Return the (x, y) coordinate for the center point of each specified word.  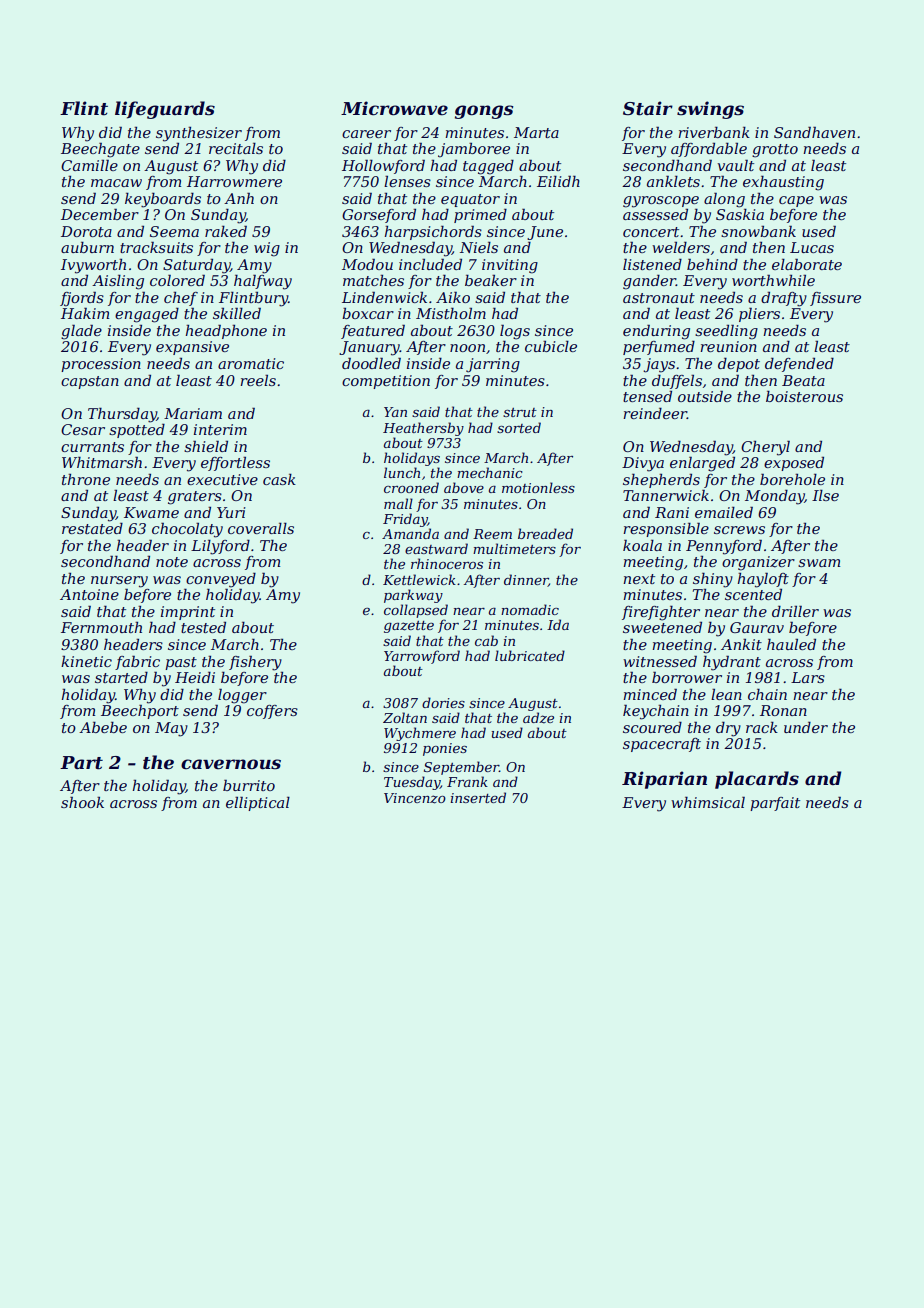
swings (710, 110)
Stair (648, 108)
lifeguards (165, 110)
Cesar (83, 429)
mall (398, 503)
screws (739, 530)
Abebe (103, 727)
